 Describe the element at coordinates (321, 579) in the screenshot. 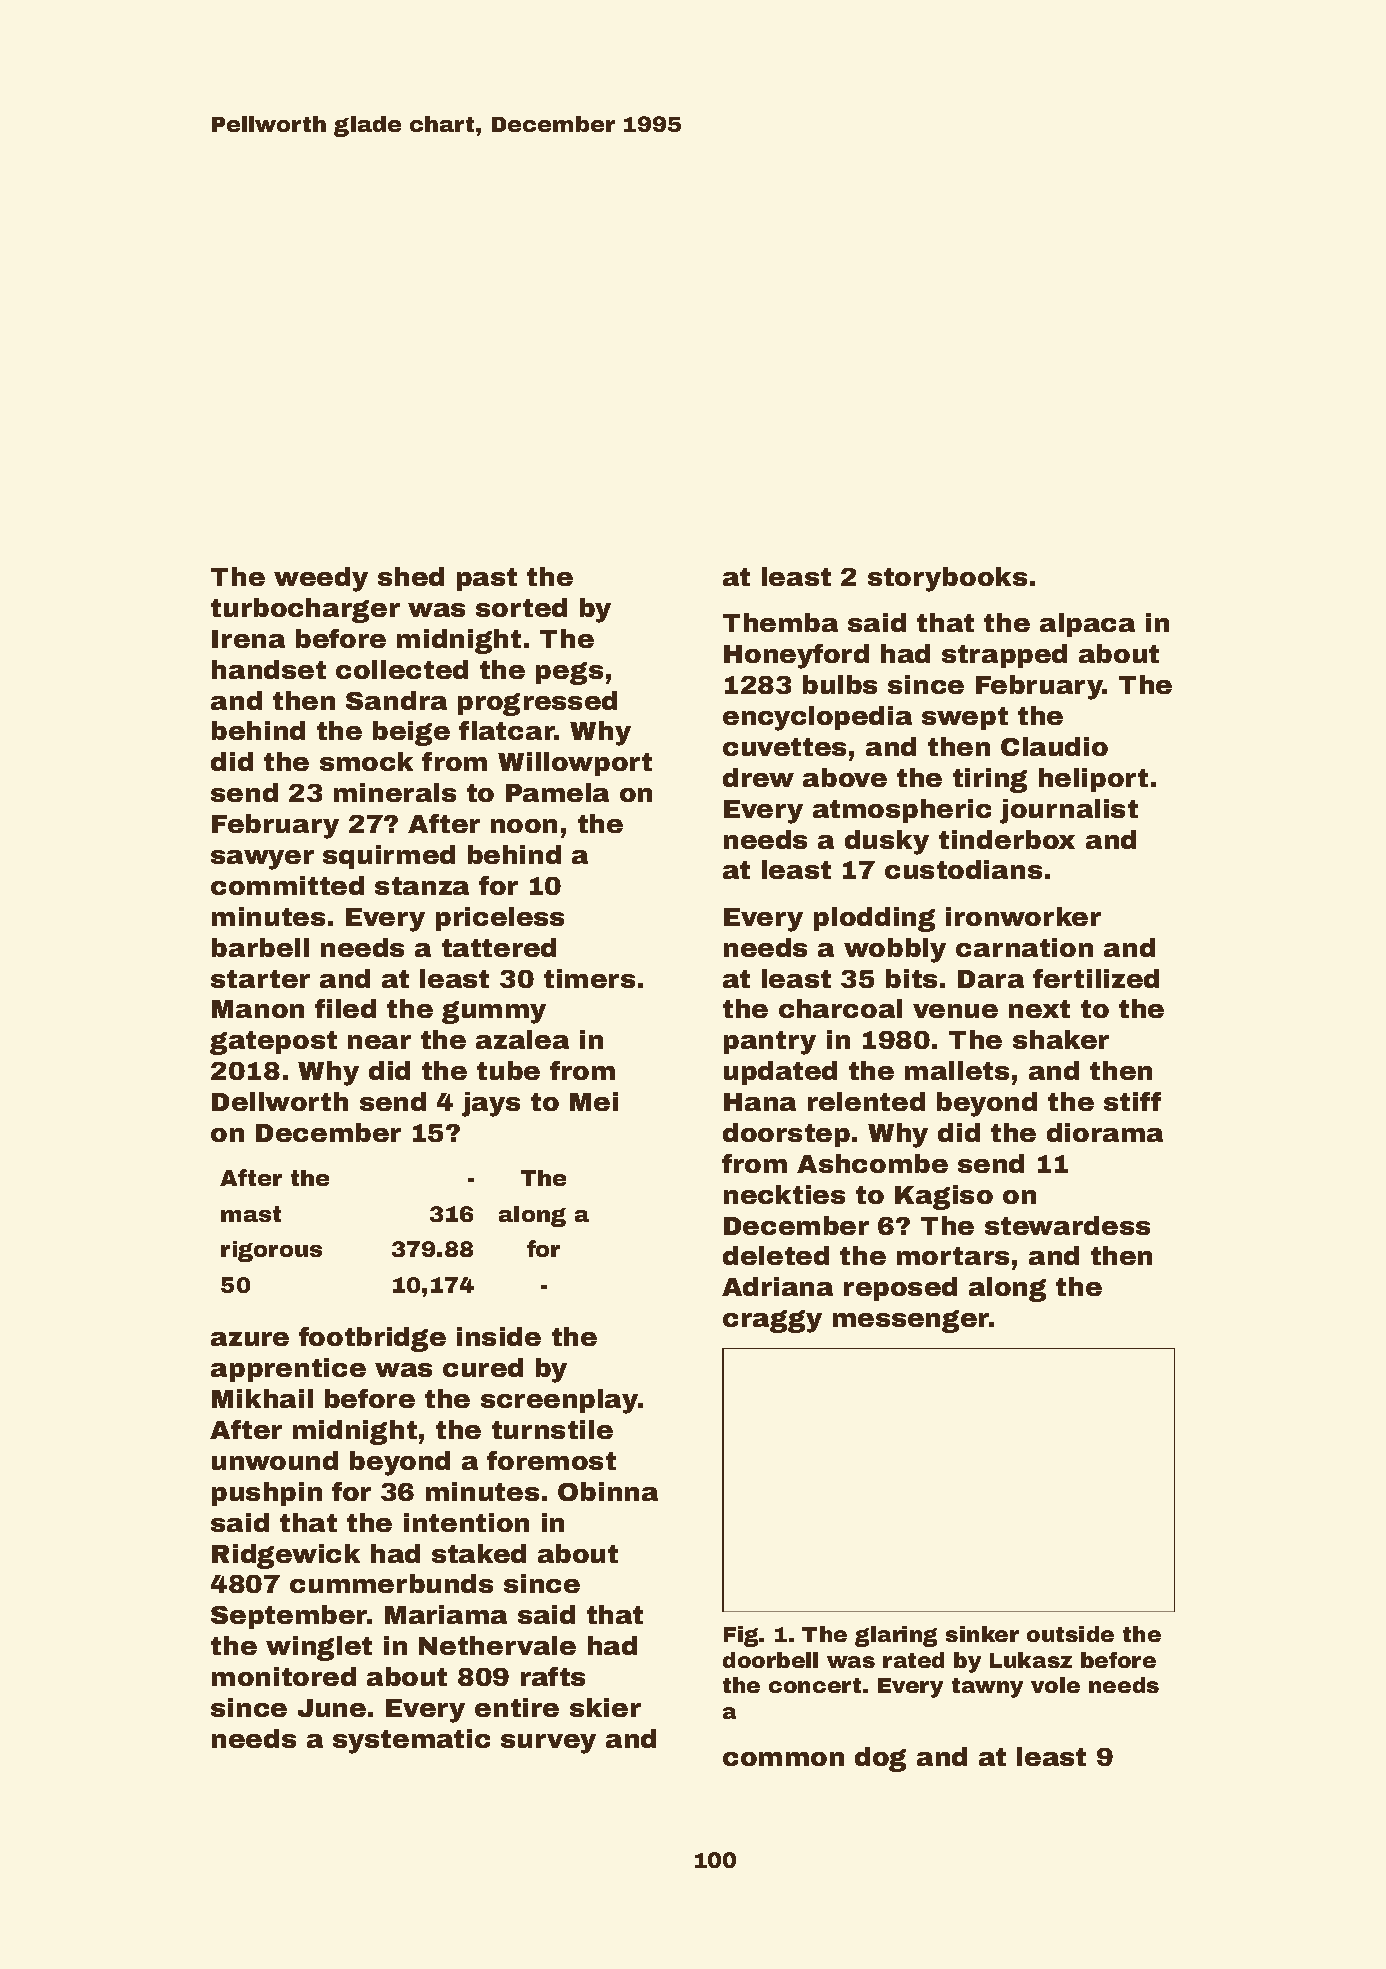

I see `weedy` at that location.
